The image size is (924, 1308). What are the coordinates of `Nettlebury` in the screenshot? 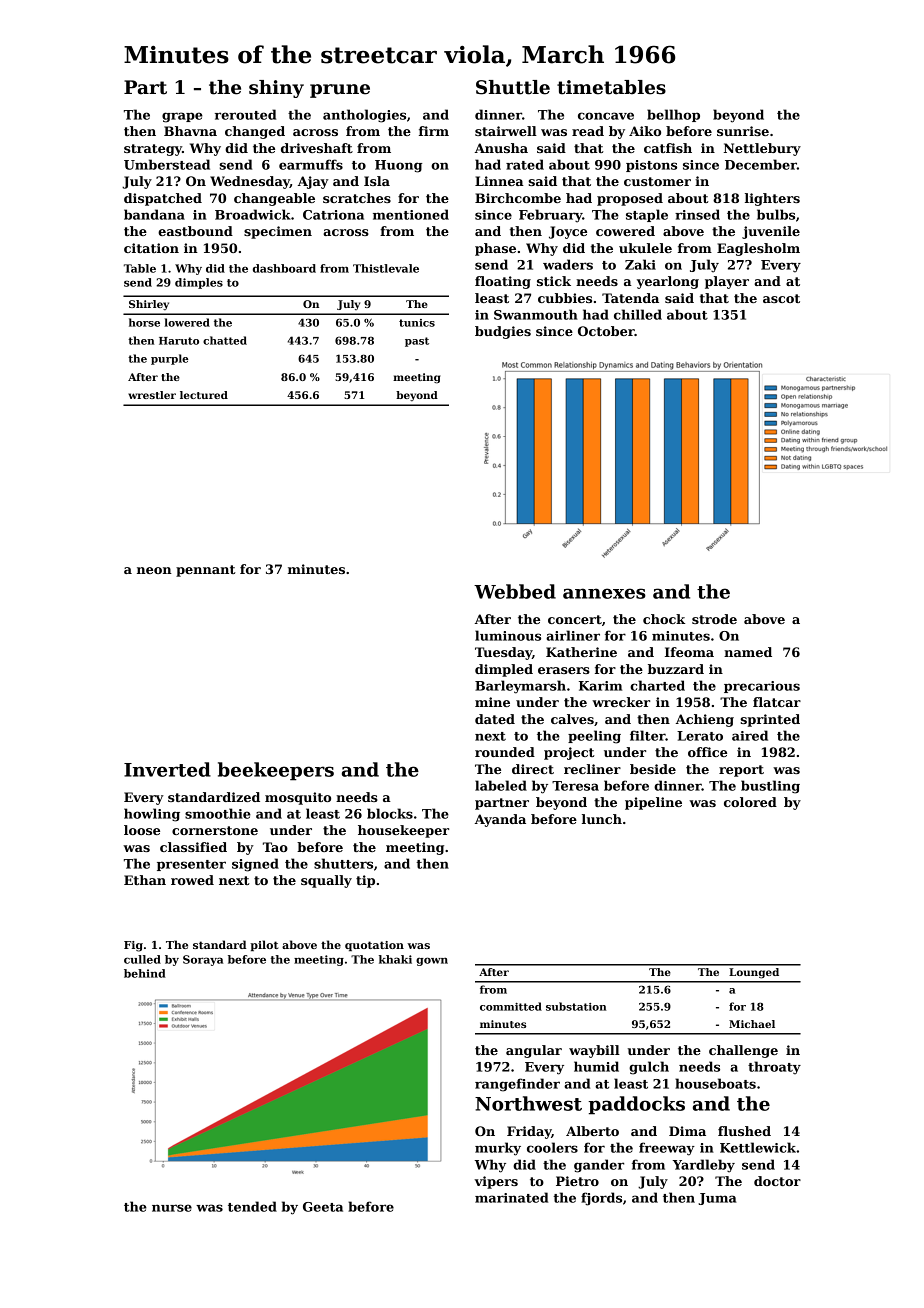 It's located at (762, 149).
